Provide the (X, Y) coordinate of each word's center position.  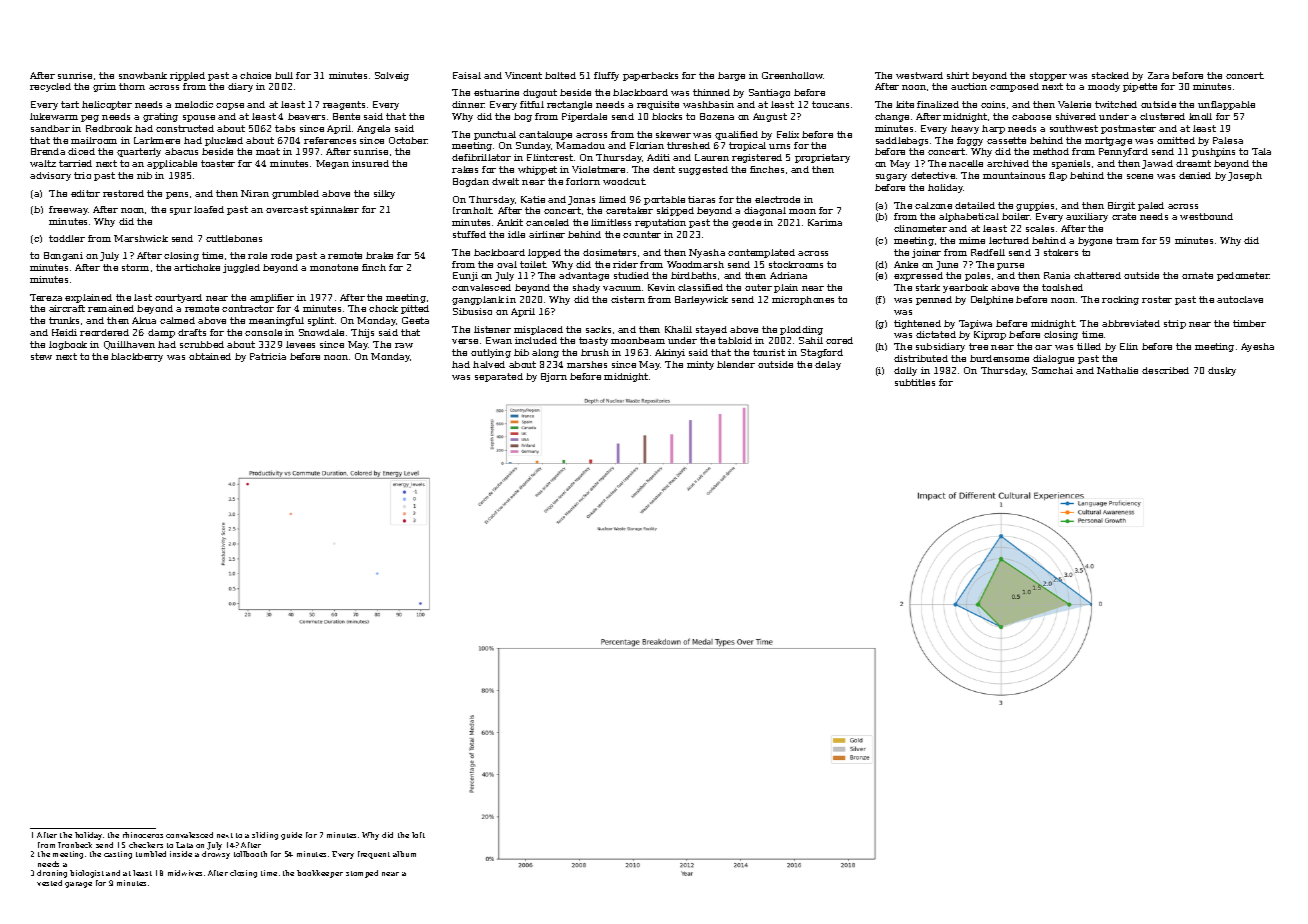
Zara (1158, 75)
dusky (1222, 371)
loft (418, 835)
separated (499, 377)
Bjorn (554, 377)
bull (284, 75)
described (1165, 370)
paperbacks (650, 76)
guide (291, 836)
